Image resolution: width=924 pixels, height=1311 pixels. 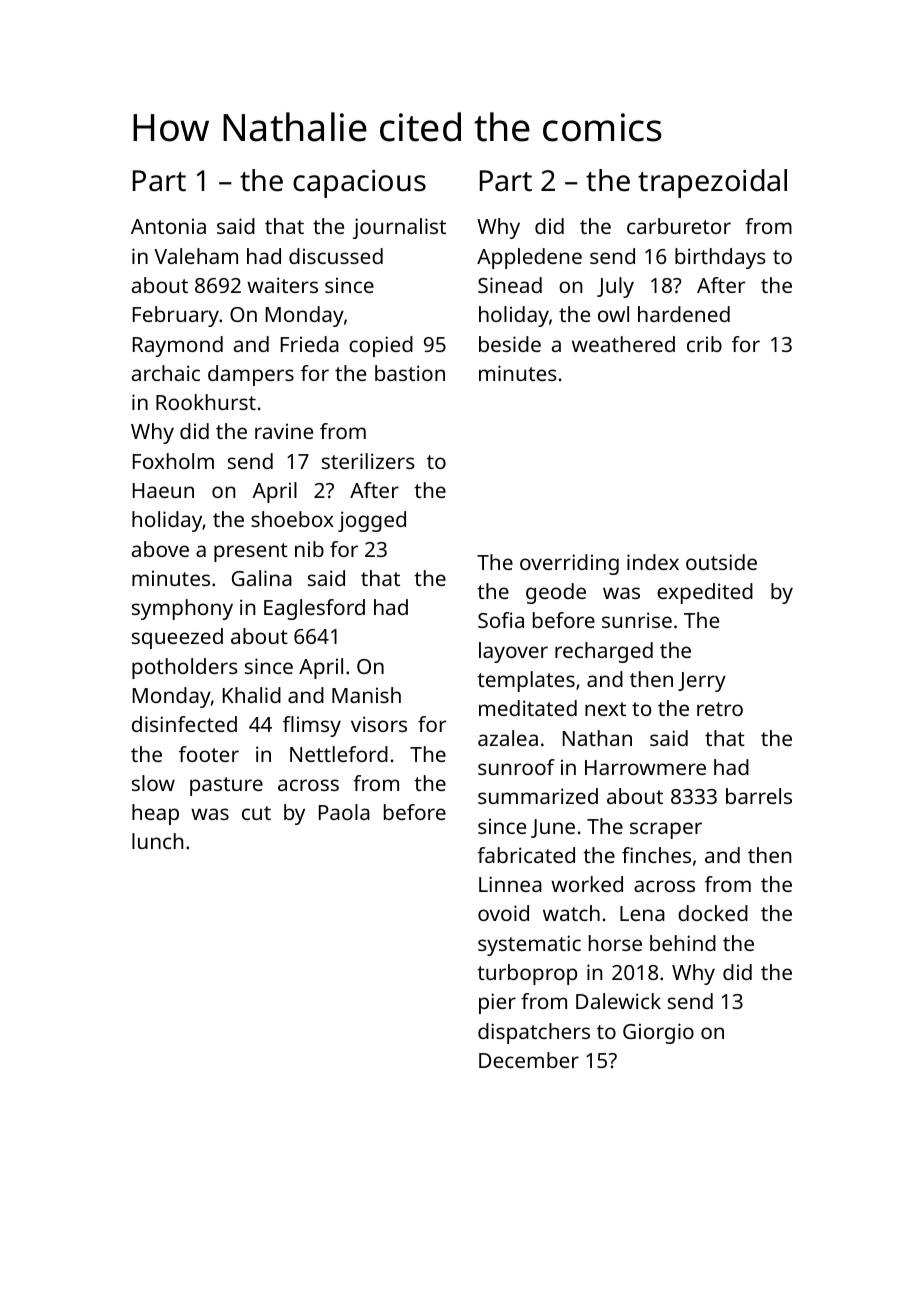 I want to click on journalist, so click(x=399, y=228).
